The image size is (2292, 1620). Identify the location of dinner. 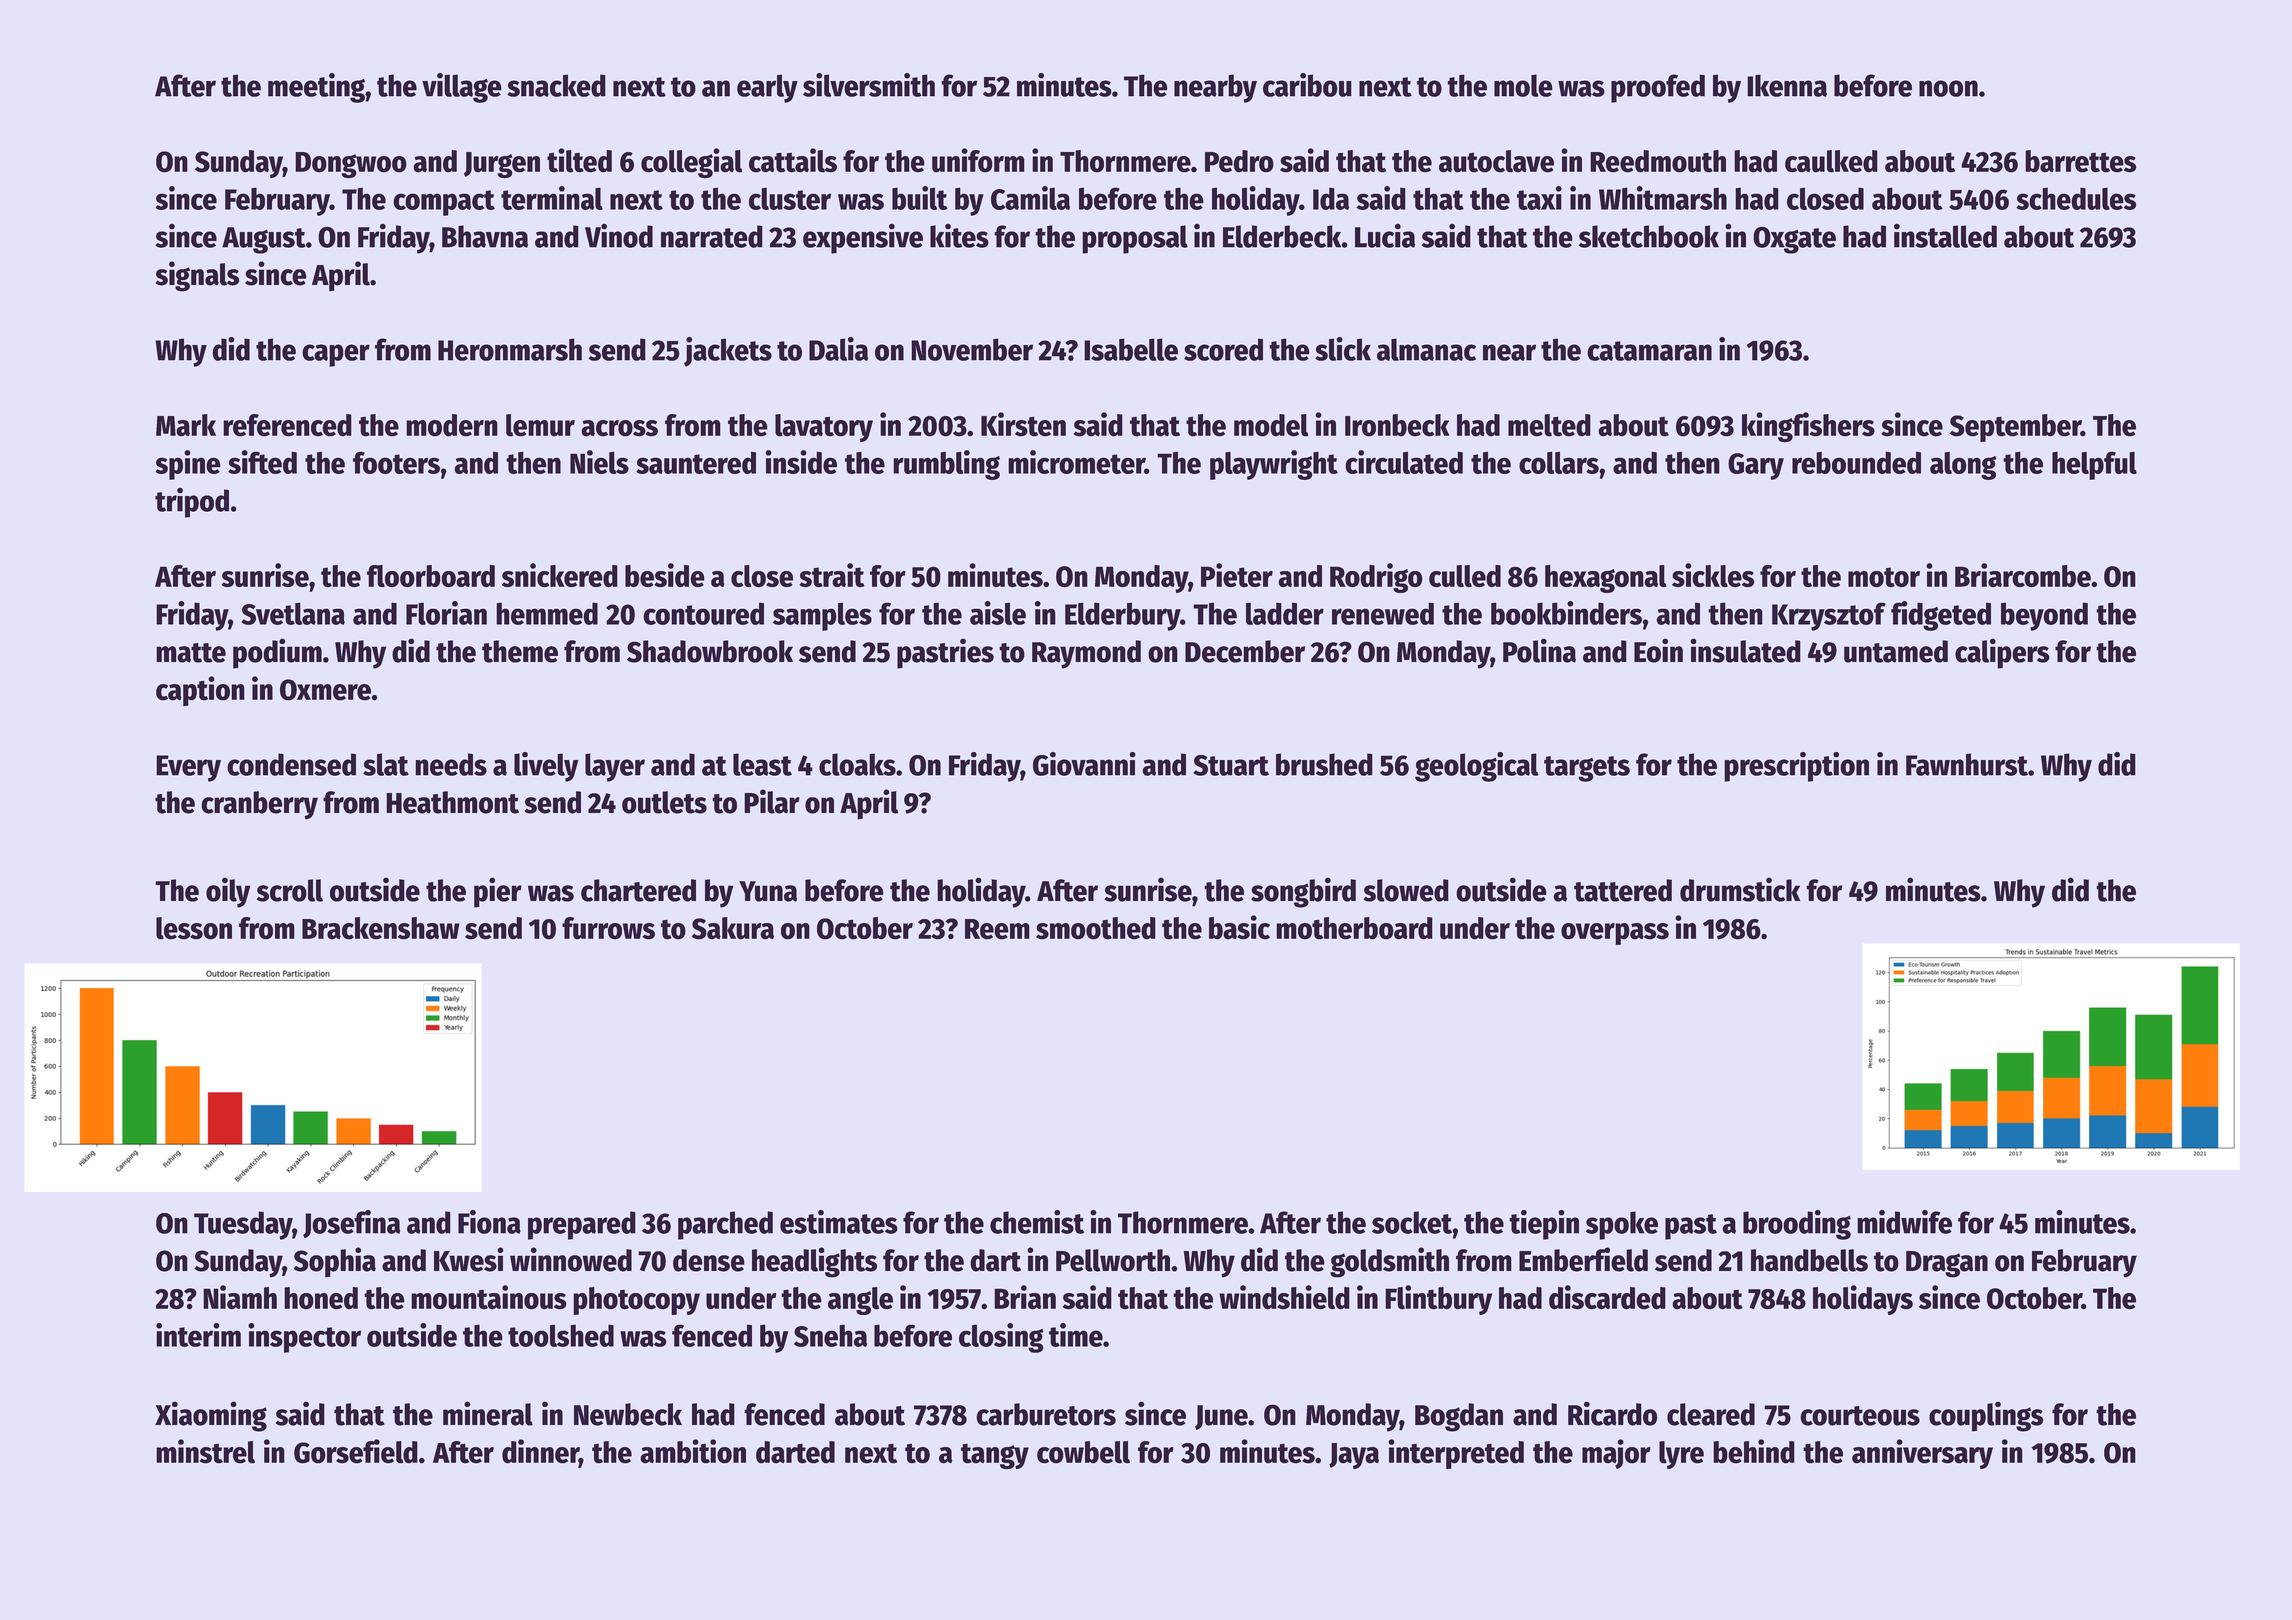
(540, 1451).
